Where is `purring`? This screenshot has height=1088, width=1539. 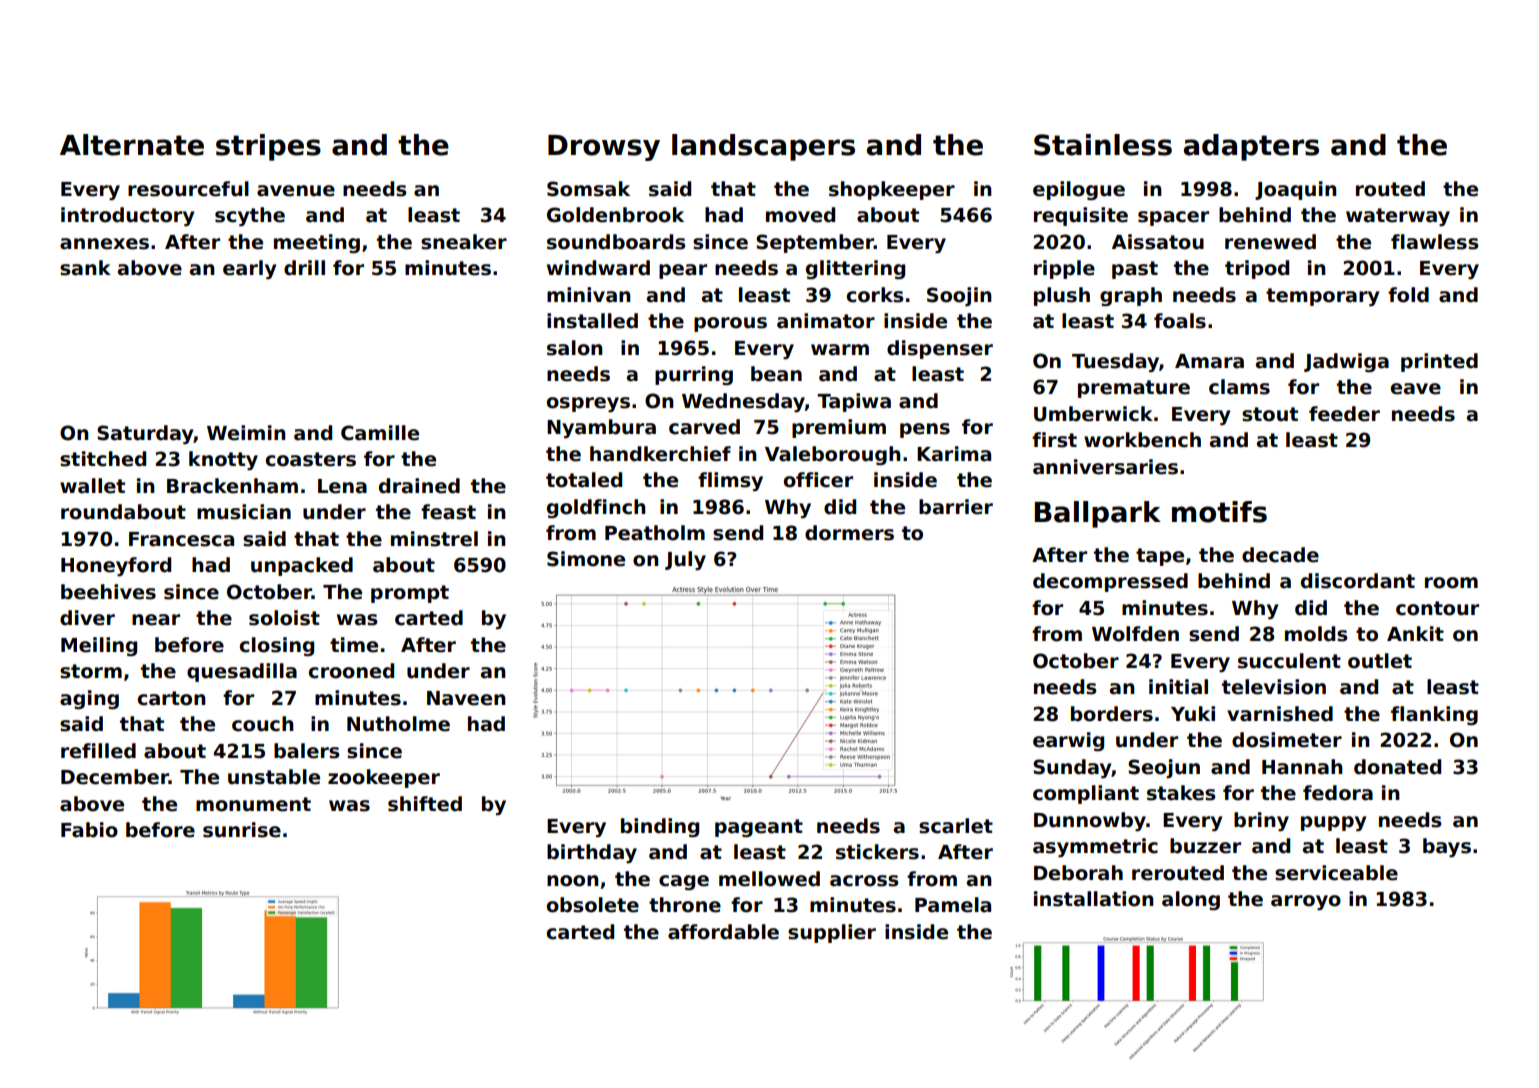 purring is located at coordinates (694, 375).
